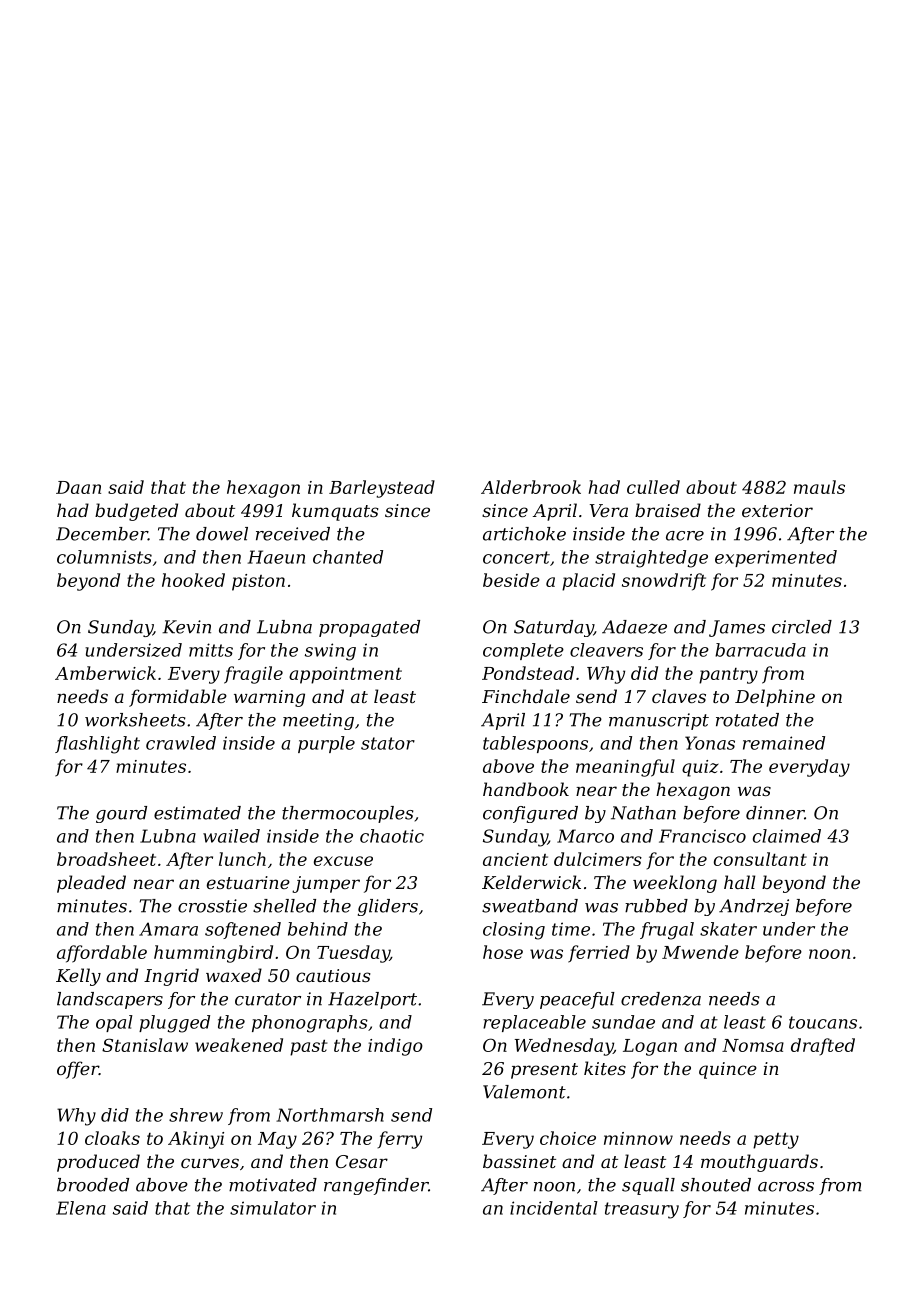 The image size is (924, 1314). I want to click on configured, so click(530, 814).
